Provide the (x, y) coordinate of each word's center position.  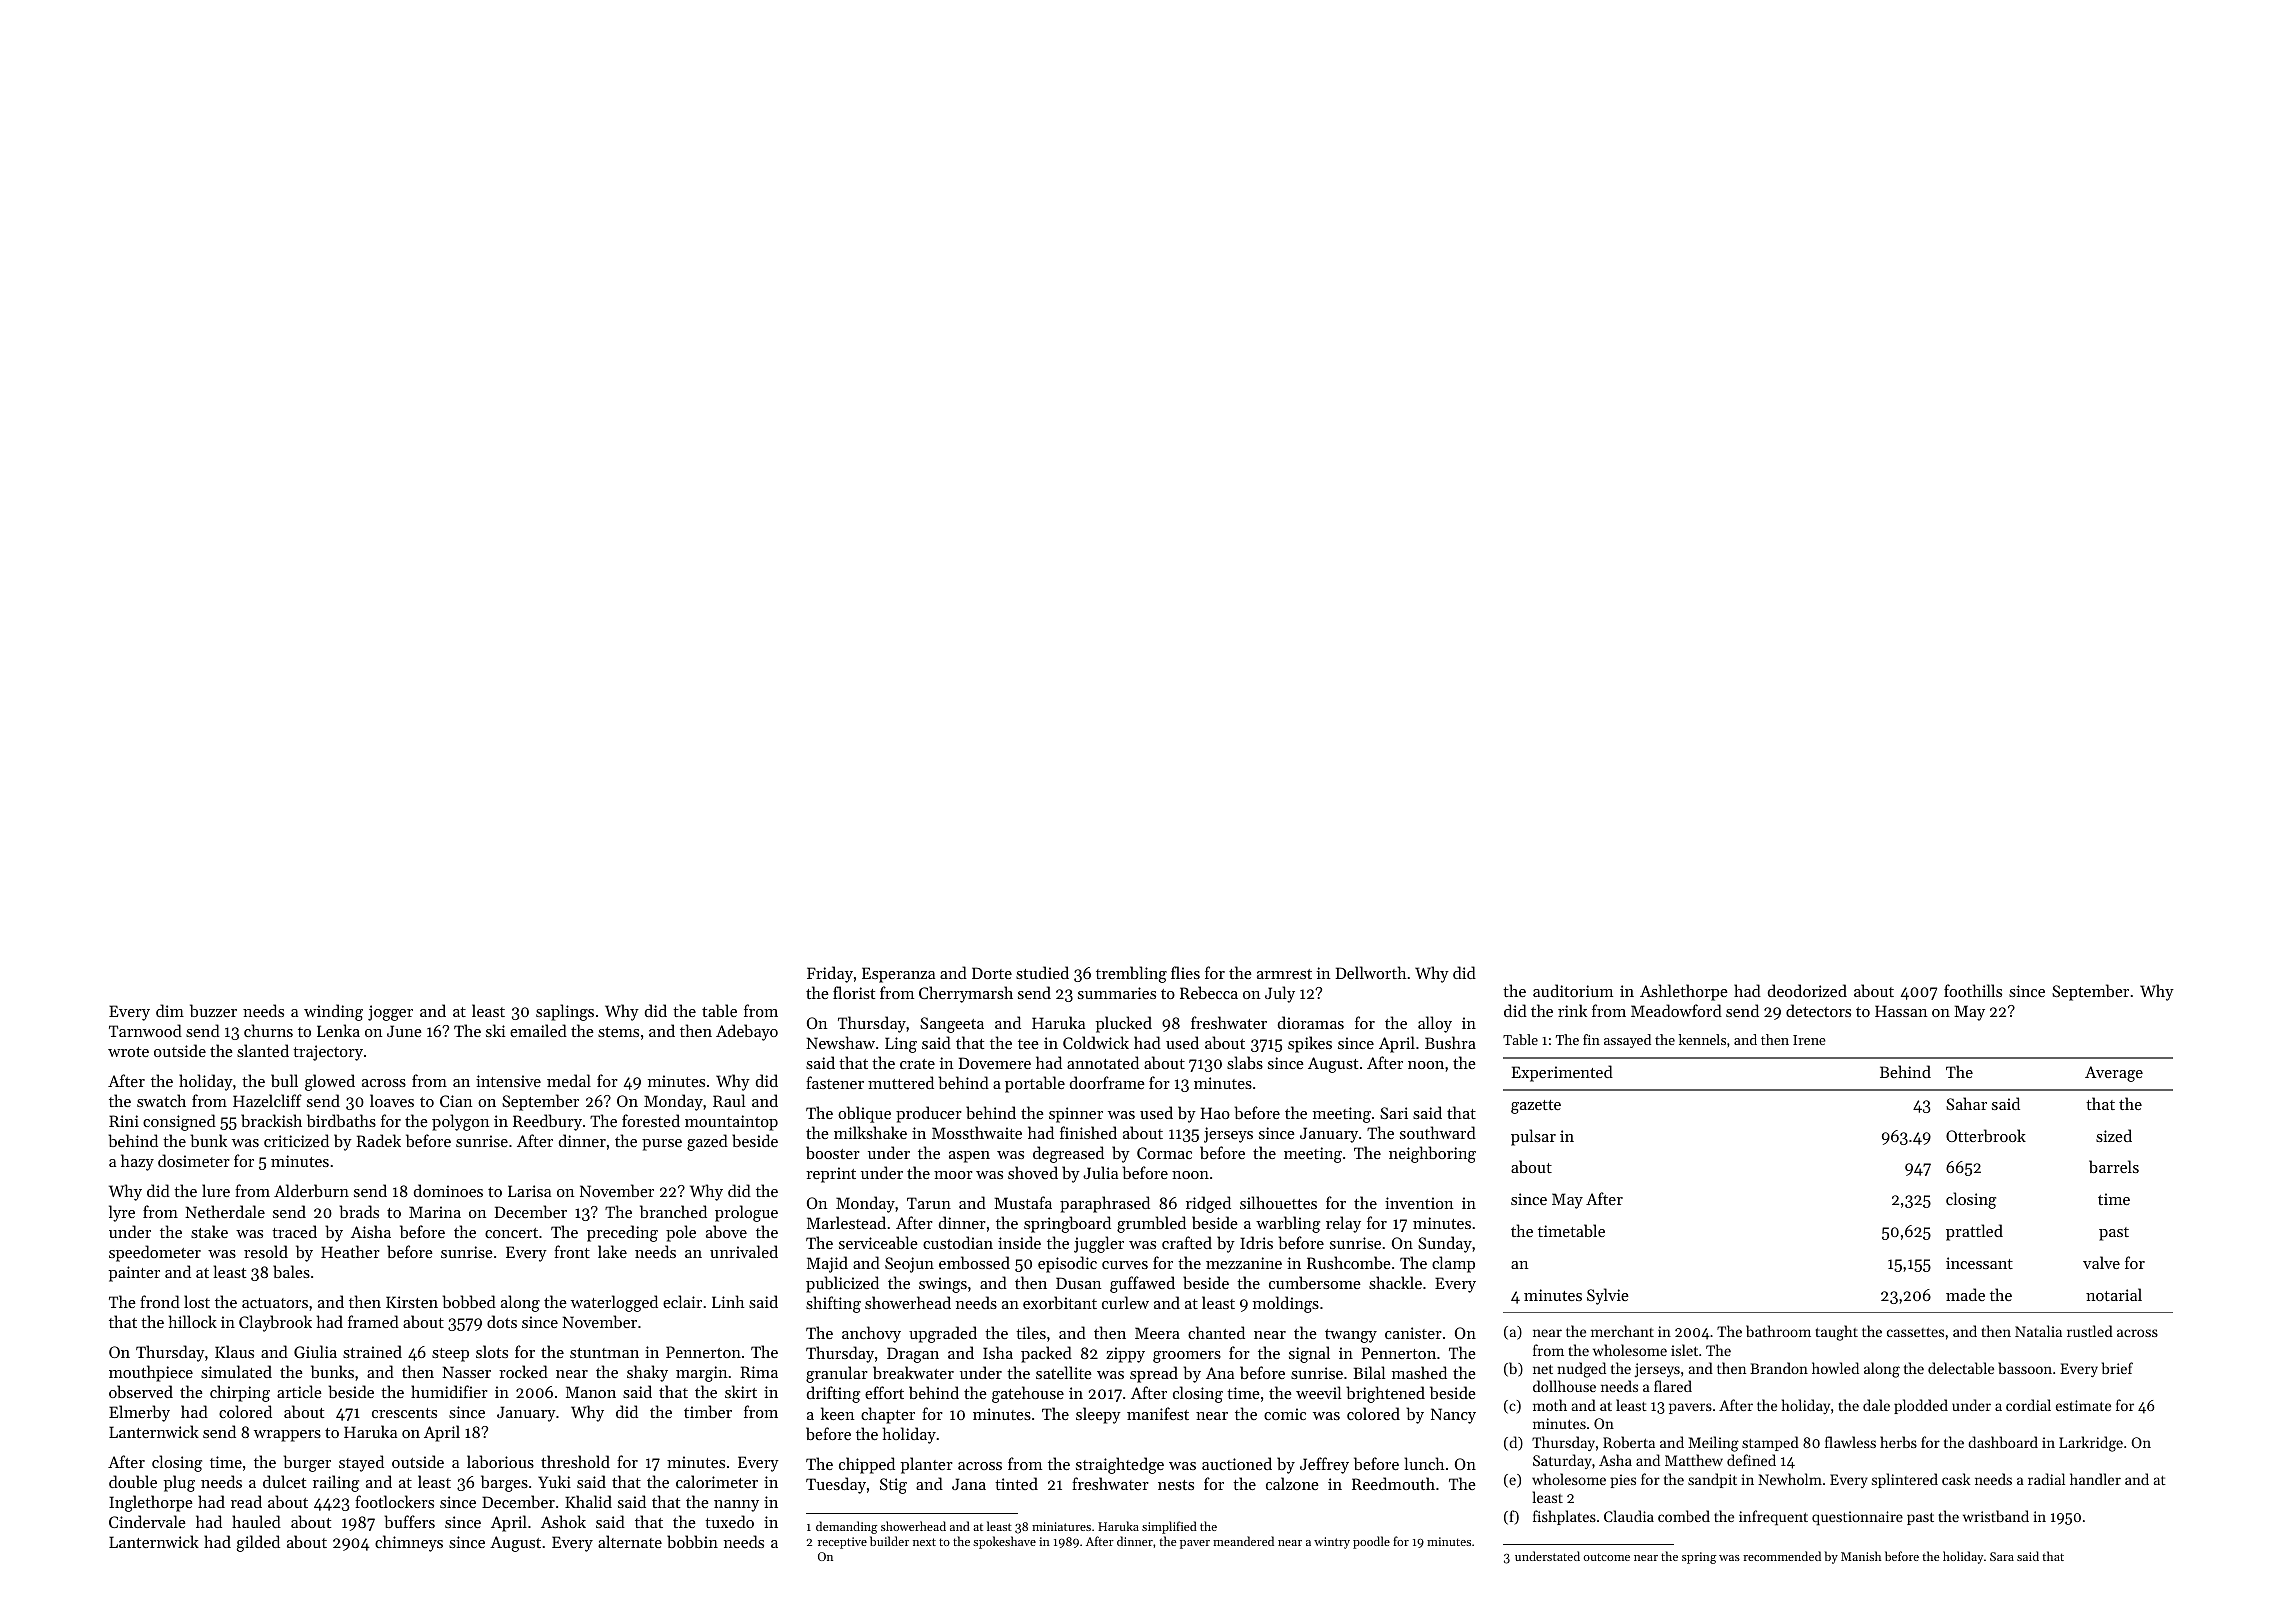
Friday (830, 974)
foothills (1973, 990)
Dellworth (1371, 972)
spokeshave (1004, 1542)
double (133, 1481)
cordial (2028, 1405)
